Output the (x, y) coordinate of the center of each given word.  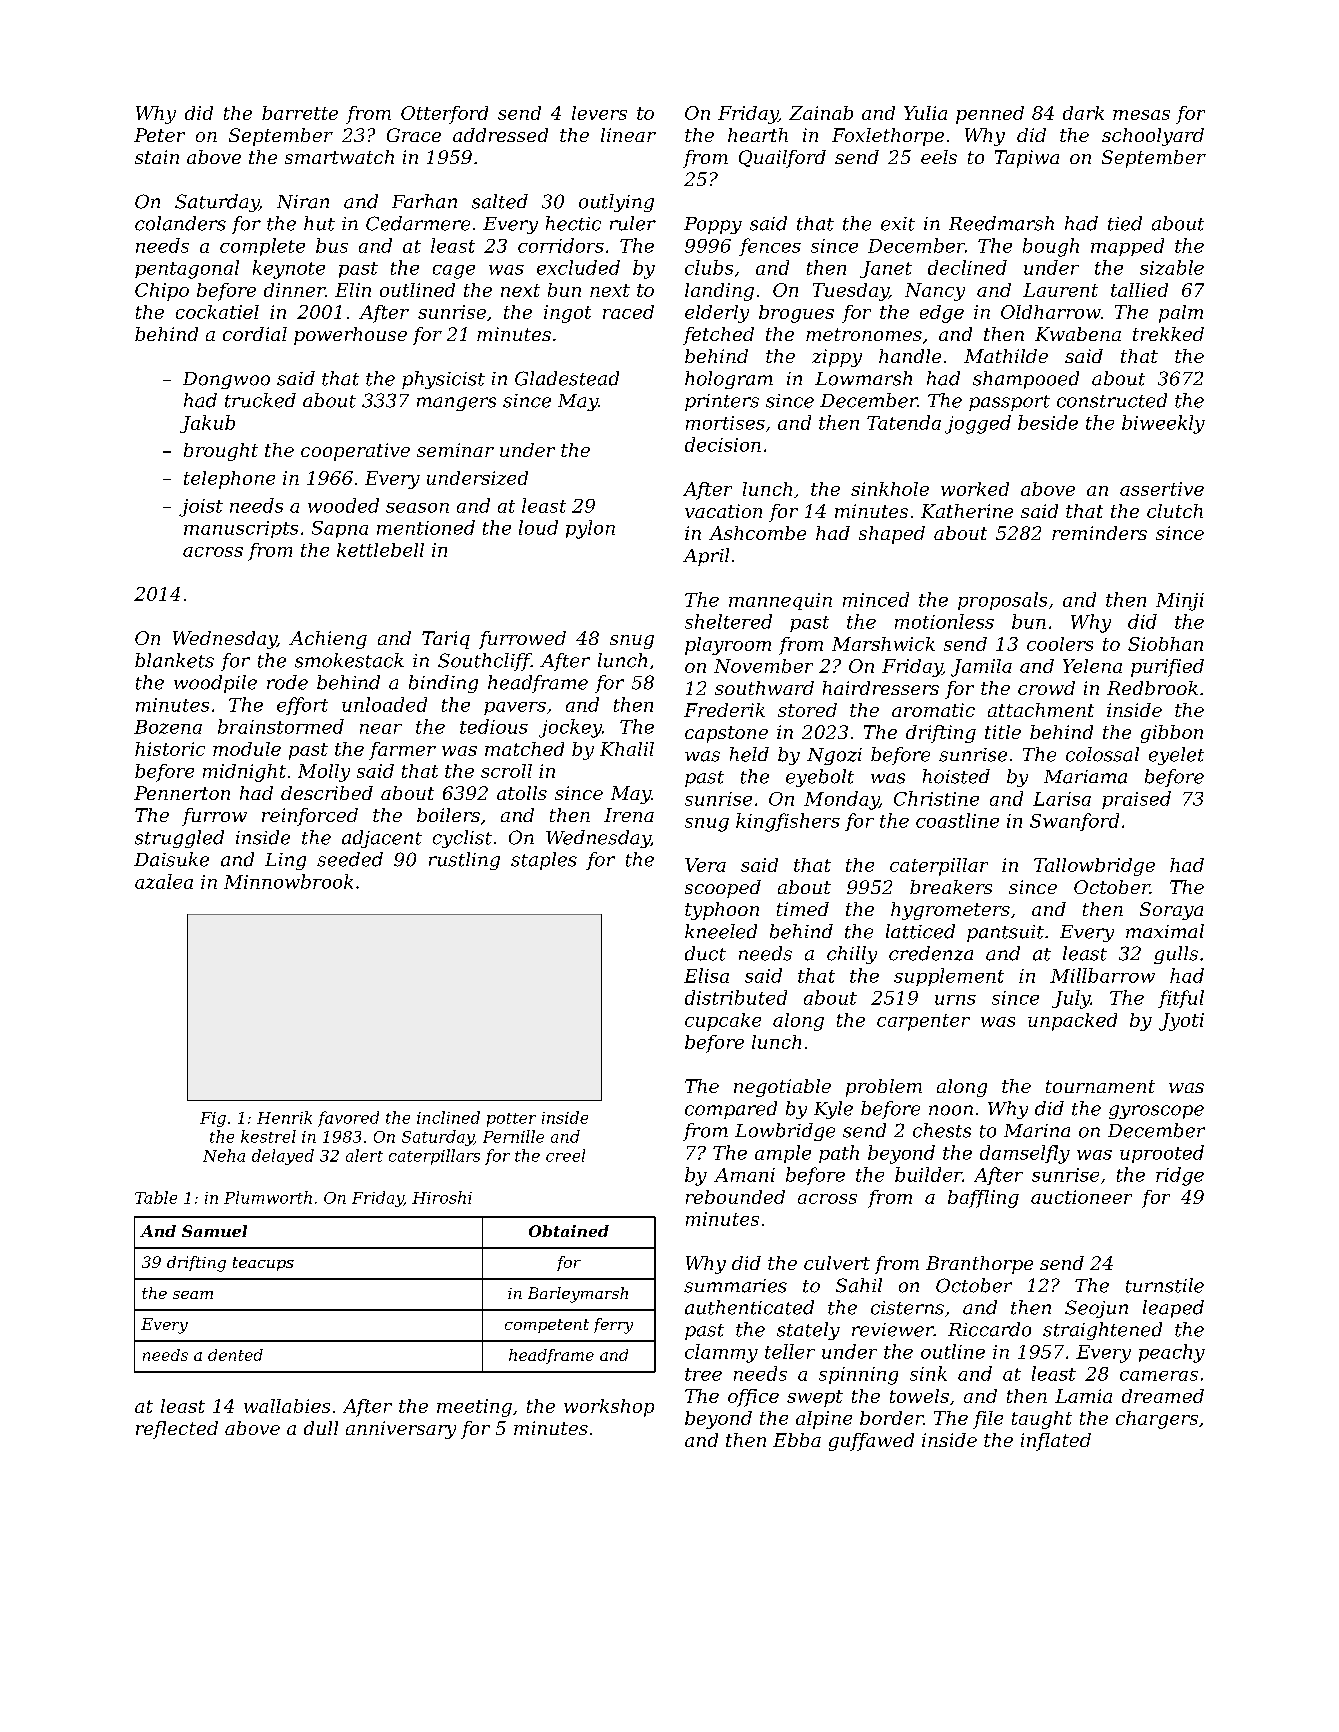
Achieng (328, 640)
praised (1136, 800)
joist (201, 508)
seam (193, 1295)
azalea (164, 881)
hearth (758, 135)
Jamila (981, 668)
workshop (609, 1408)
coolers (1060, 644)
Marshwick (883, 644)
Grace (414, 135)
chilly (852, 955)
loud (538, 527)
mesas (1141, 115)
